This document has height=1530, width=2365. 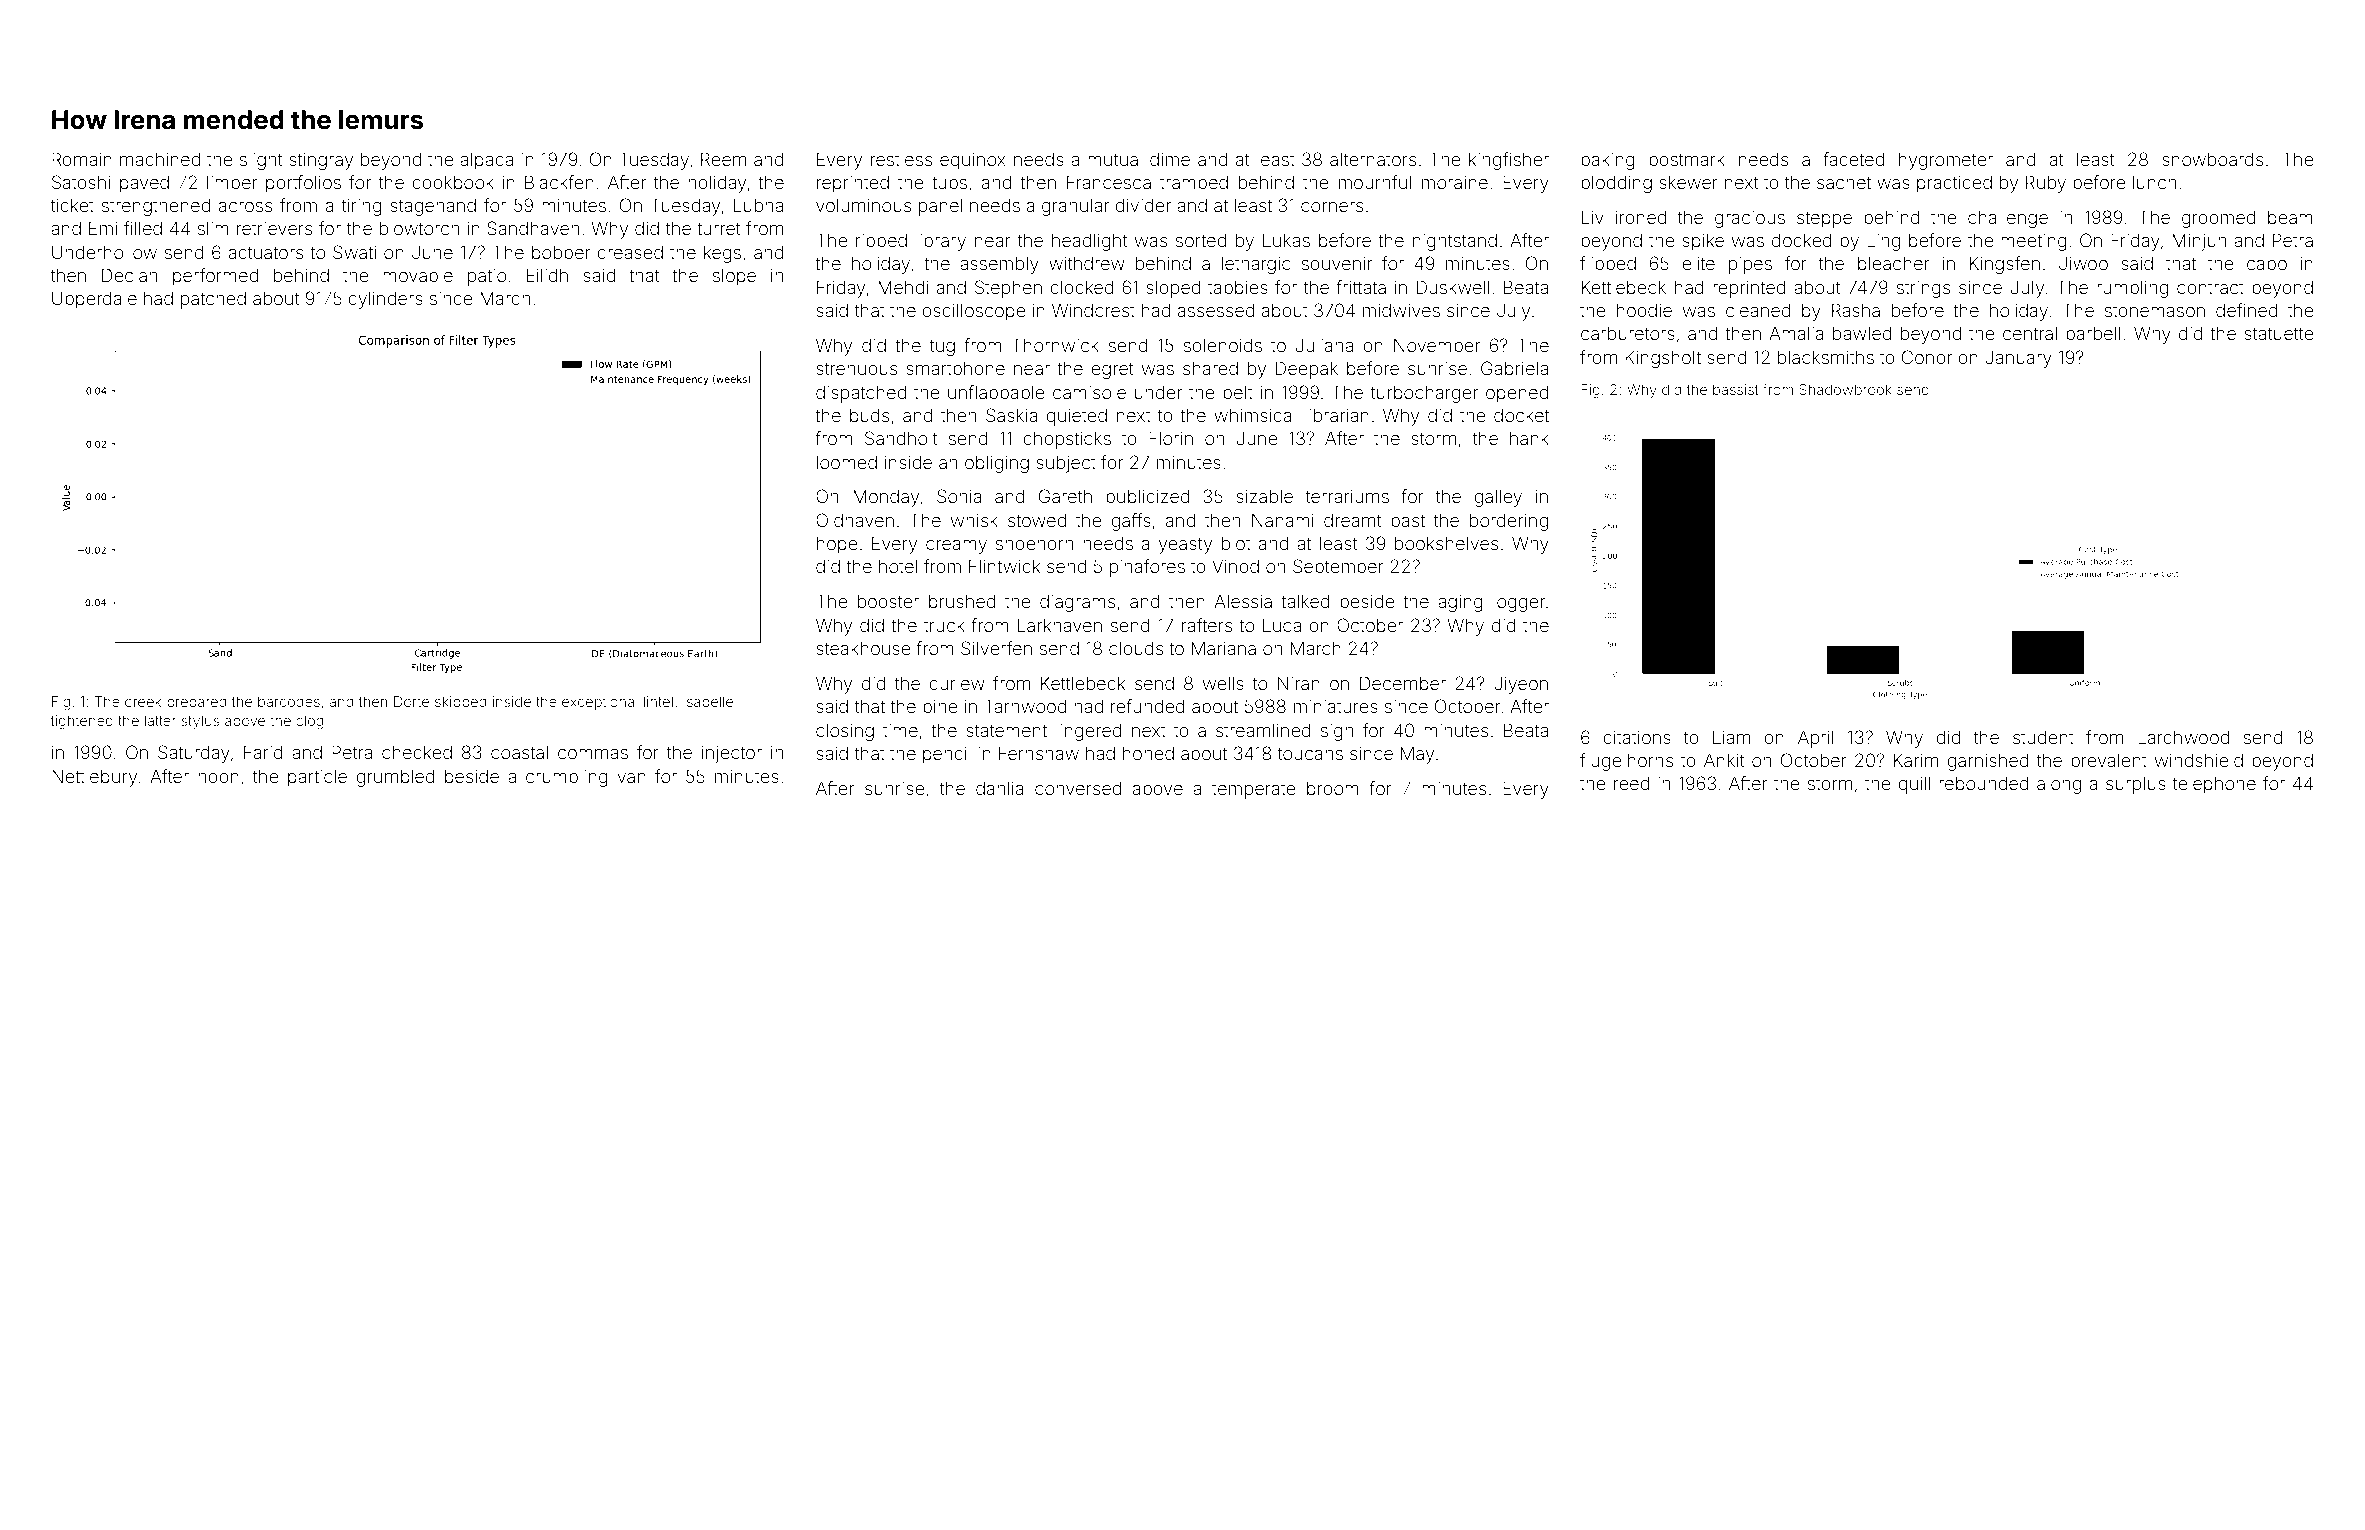 What do you see at coordinates (959, 496) in the document?
I see `Sonia` at bounding box center [959, 496].
